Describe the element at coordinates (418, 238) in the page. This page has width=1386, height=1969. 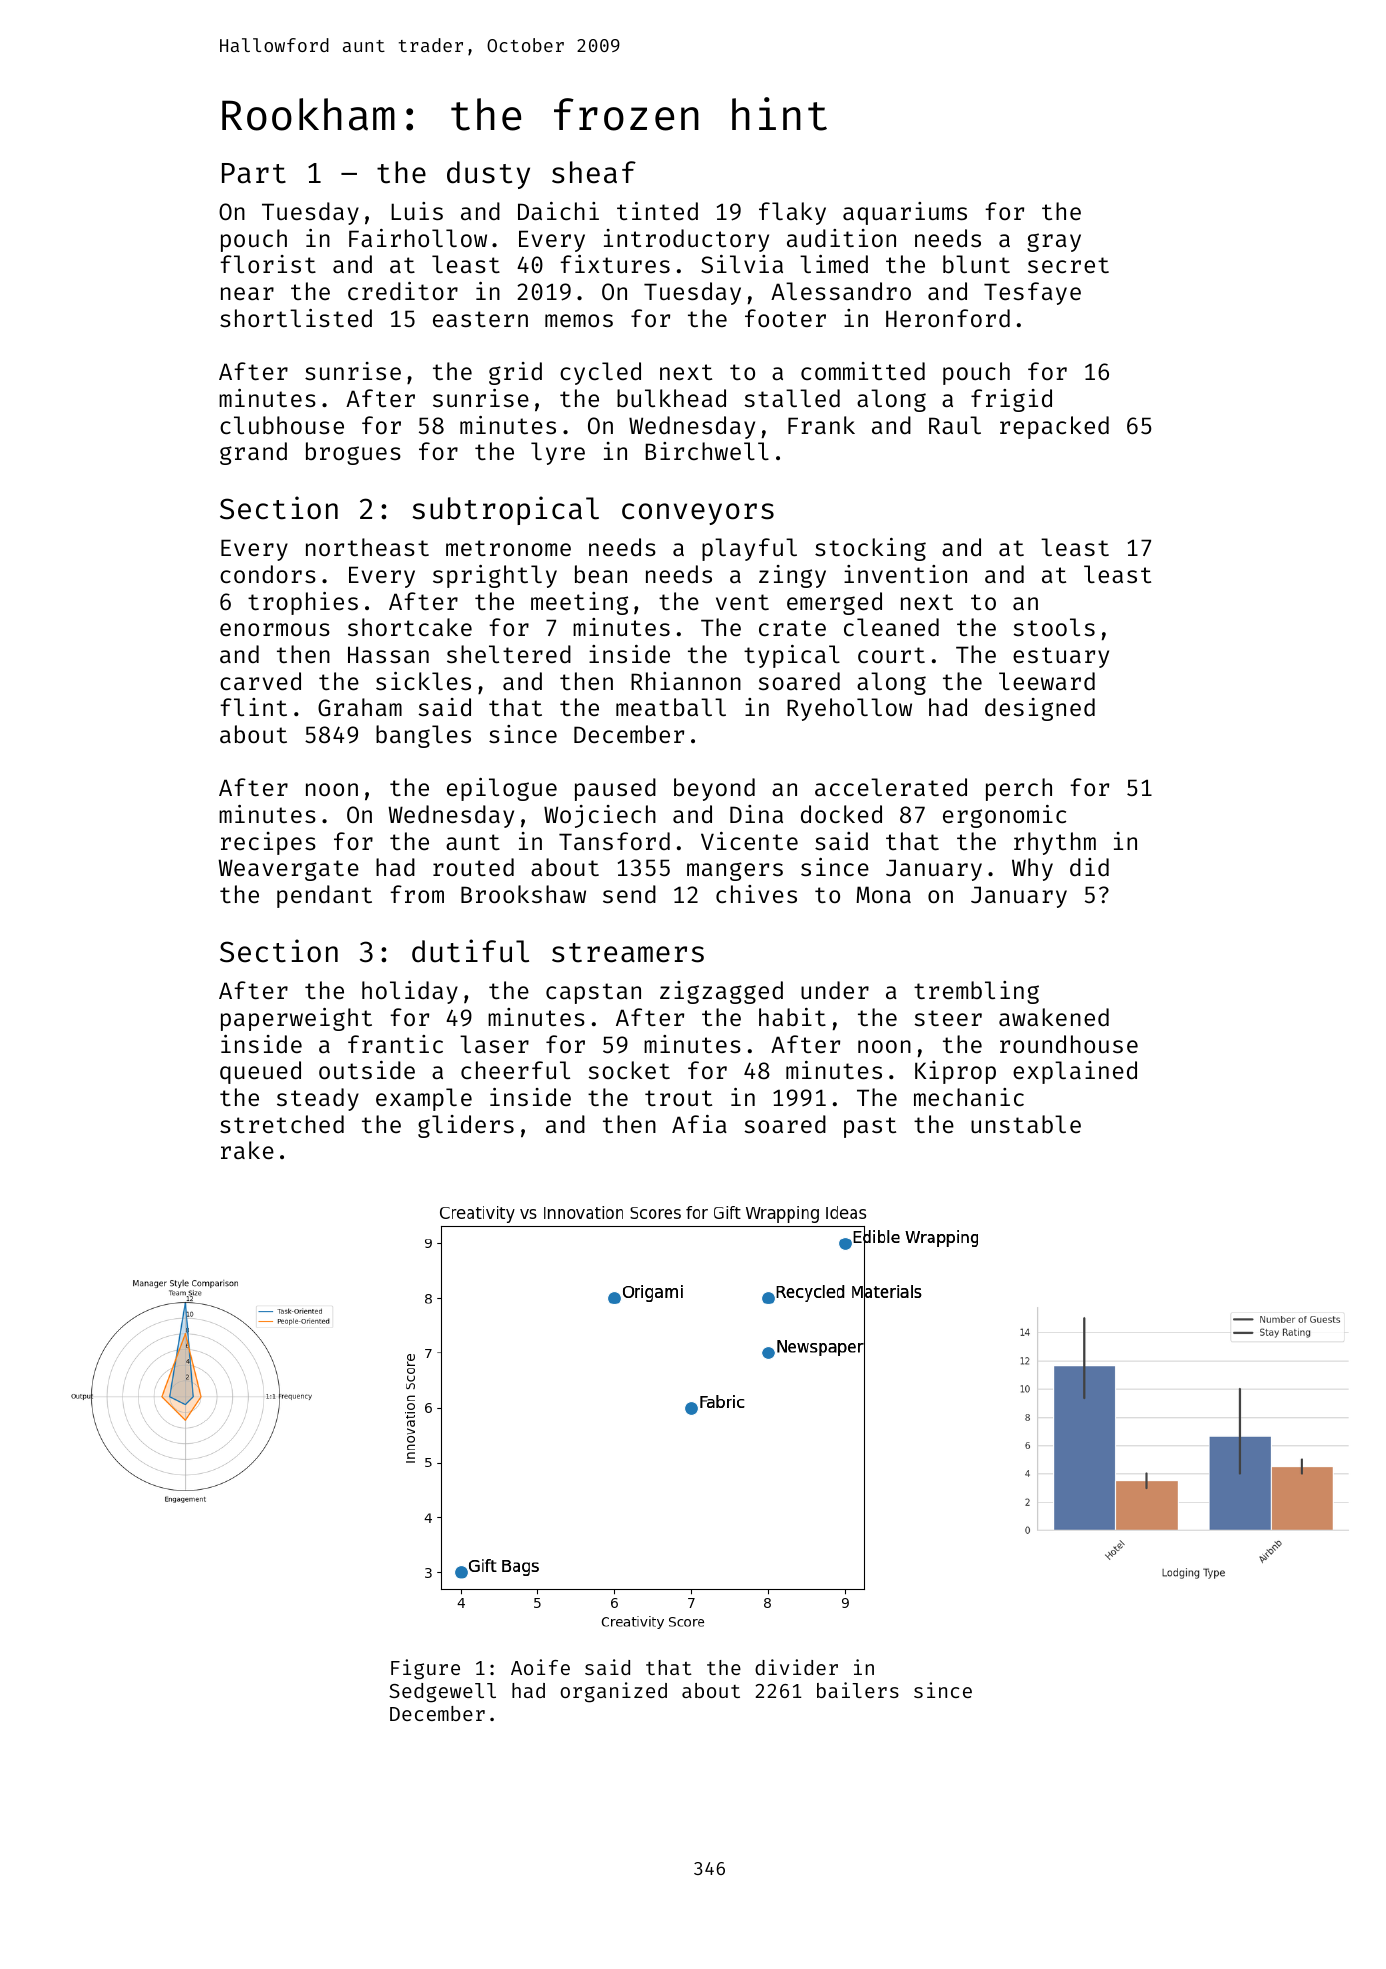
I see `Fairhollow` at that location.
